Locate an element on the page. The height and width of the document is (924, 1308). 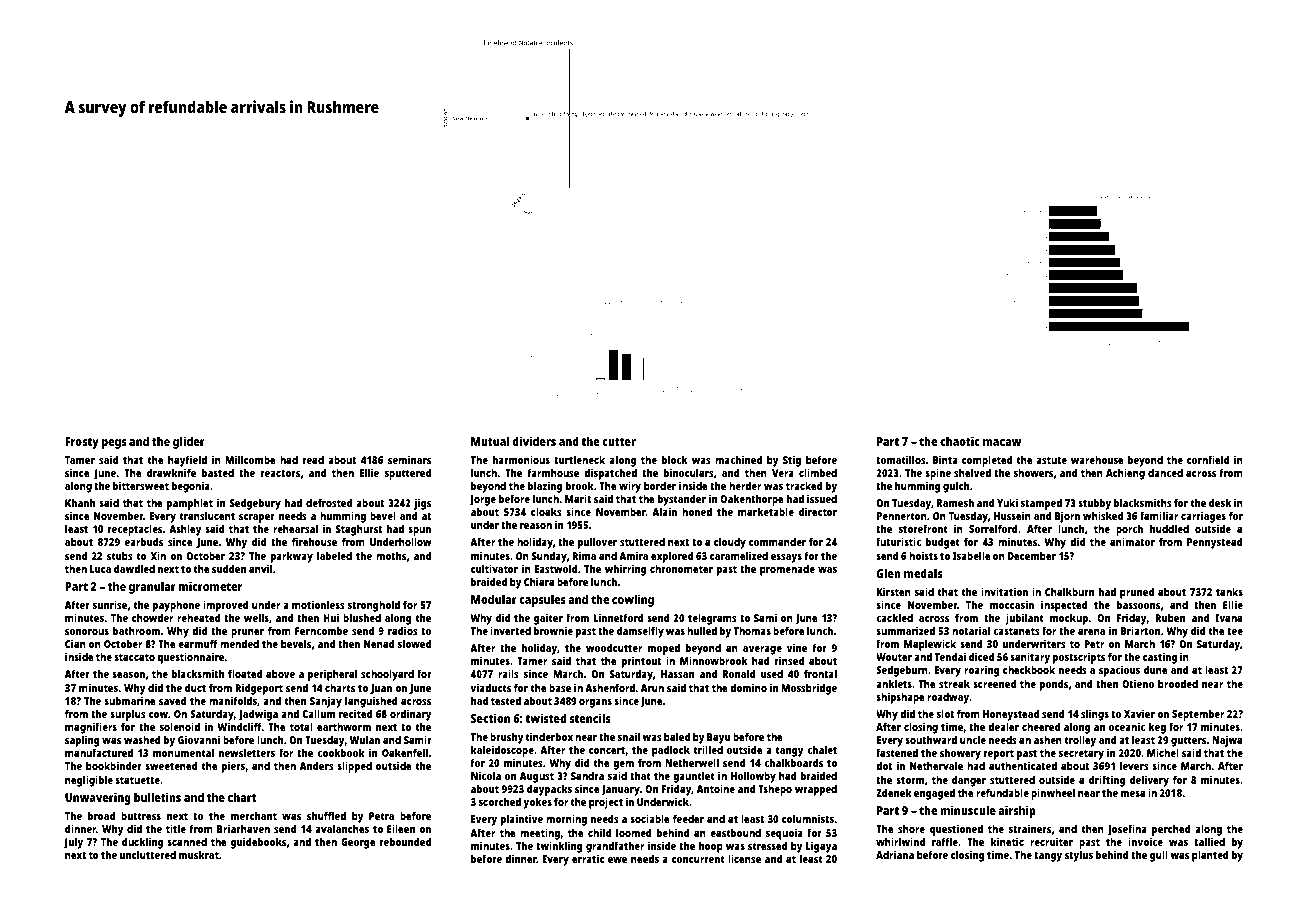
chaotic is located at coordinates (960, 441).
